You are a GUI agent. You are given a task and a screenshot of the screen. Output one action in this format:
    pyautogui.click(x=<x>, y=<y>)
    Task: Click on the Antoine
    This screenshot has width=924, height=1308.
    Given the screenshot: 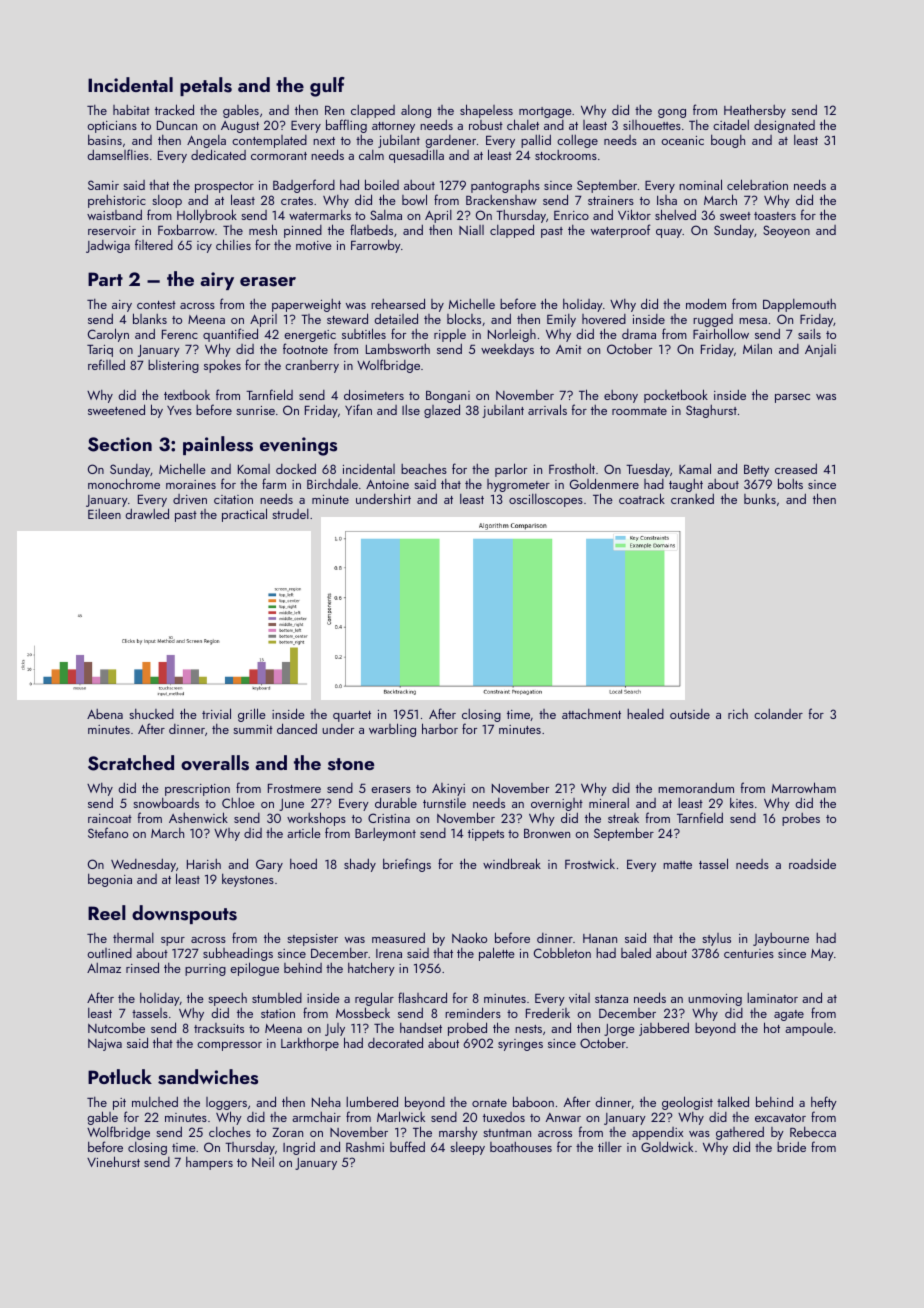 What is the action you would take?
    pyautogui.click(x=387, y=484)
